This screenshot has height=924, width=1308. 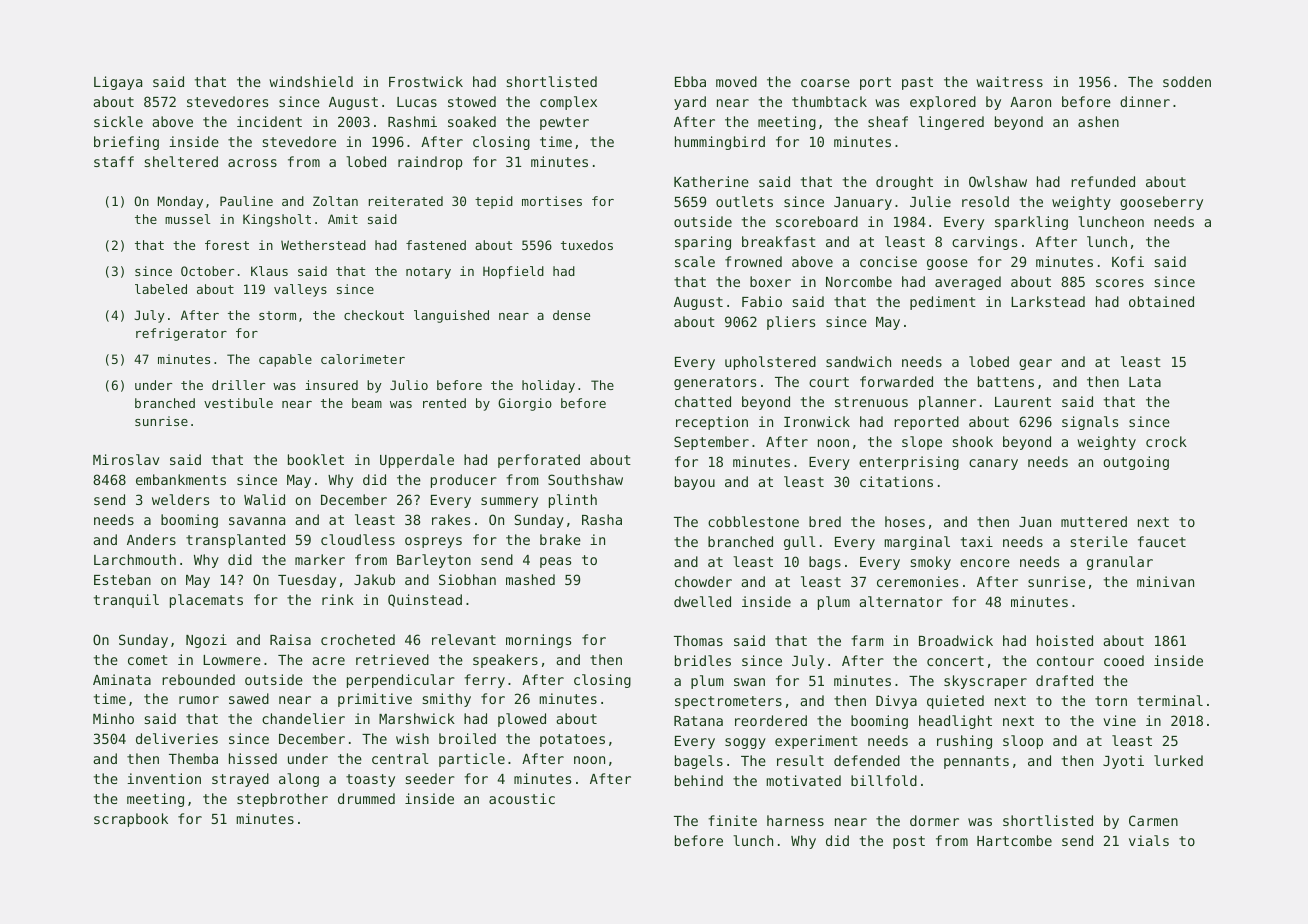 I want to click on acoustic, so click(x=522, y=798).
